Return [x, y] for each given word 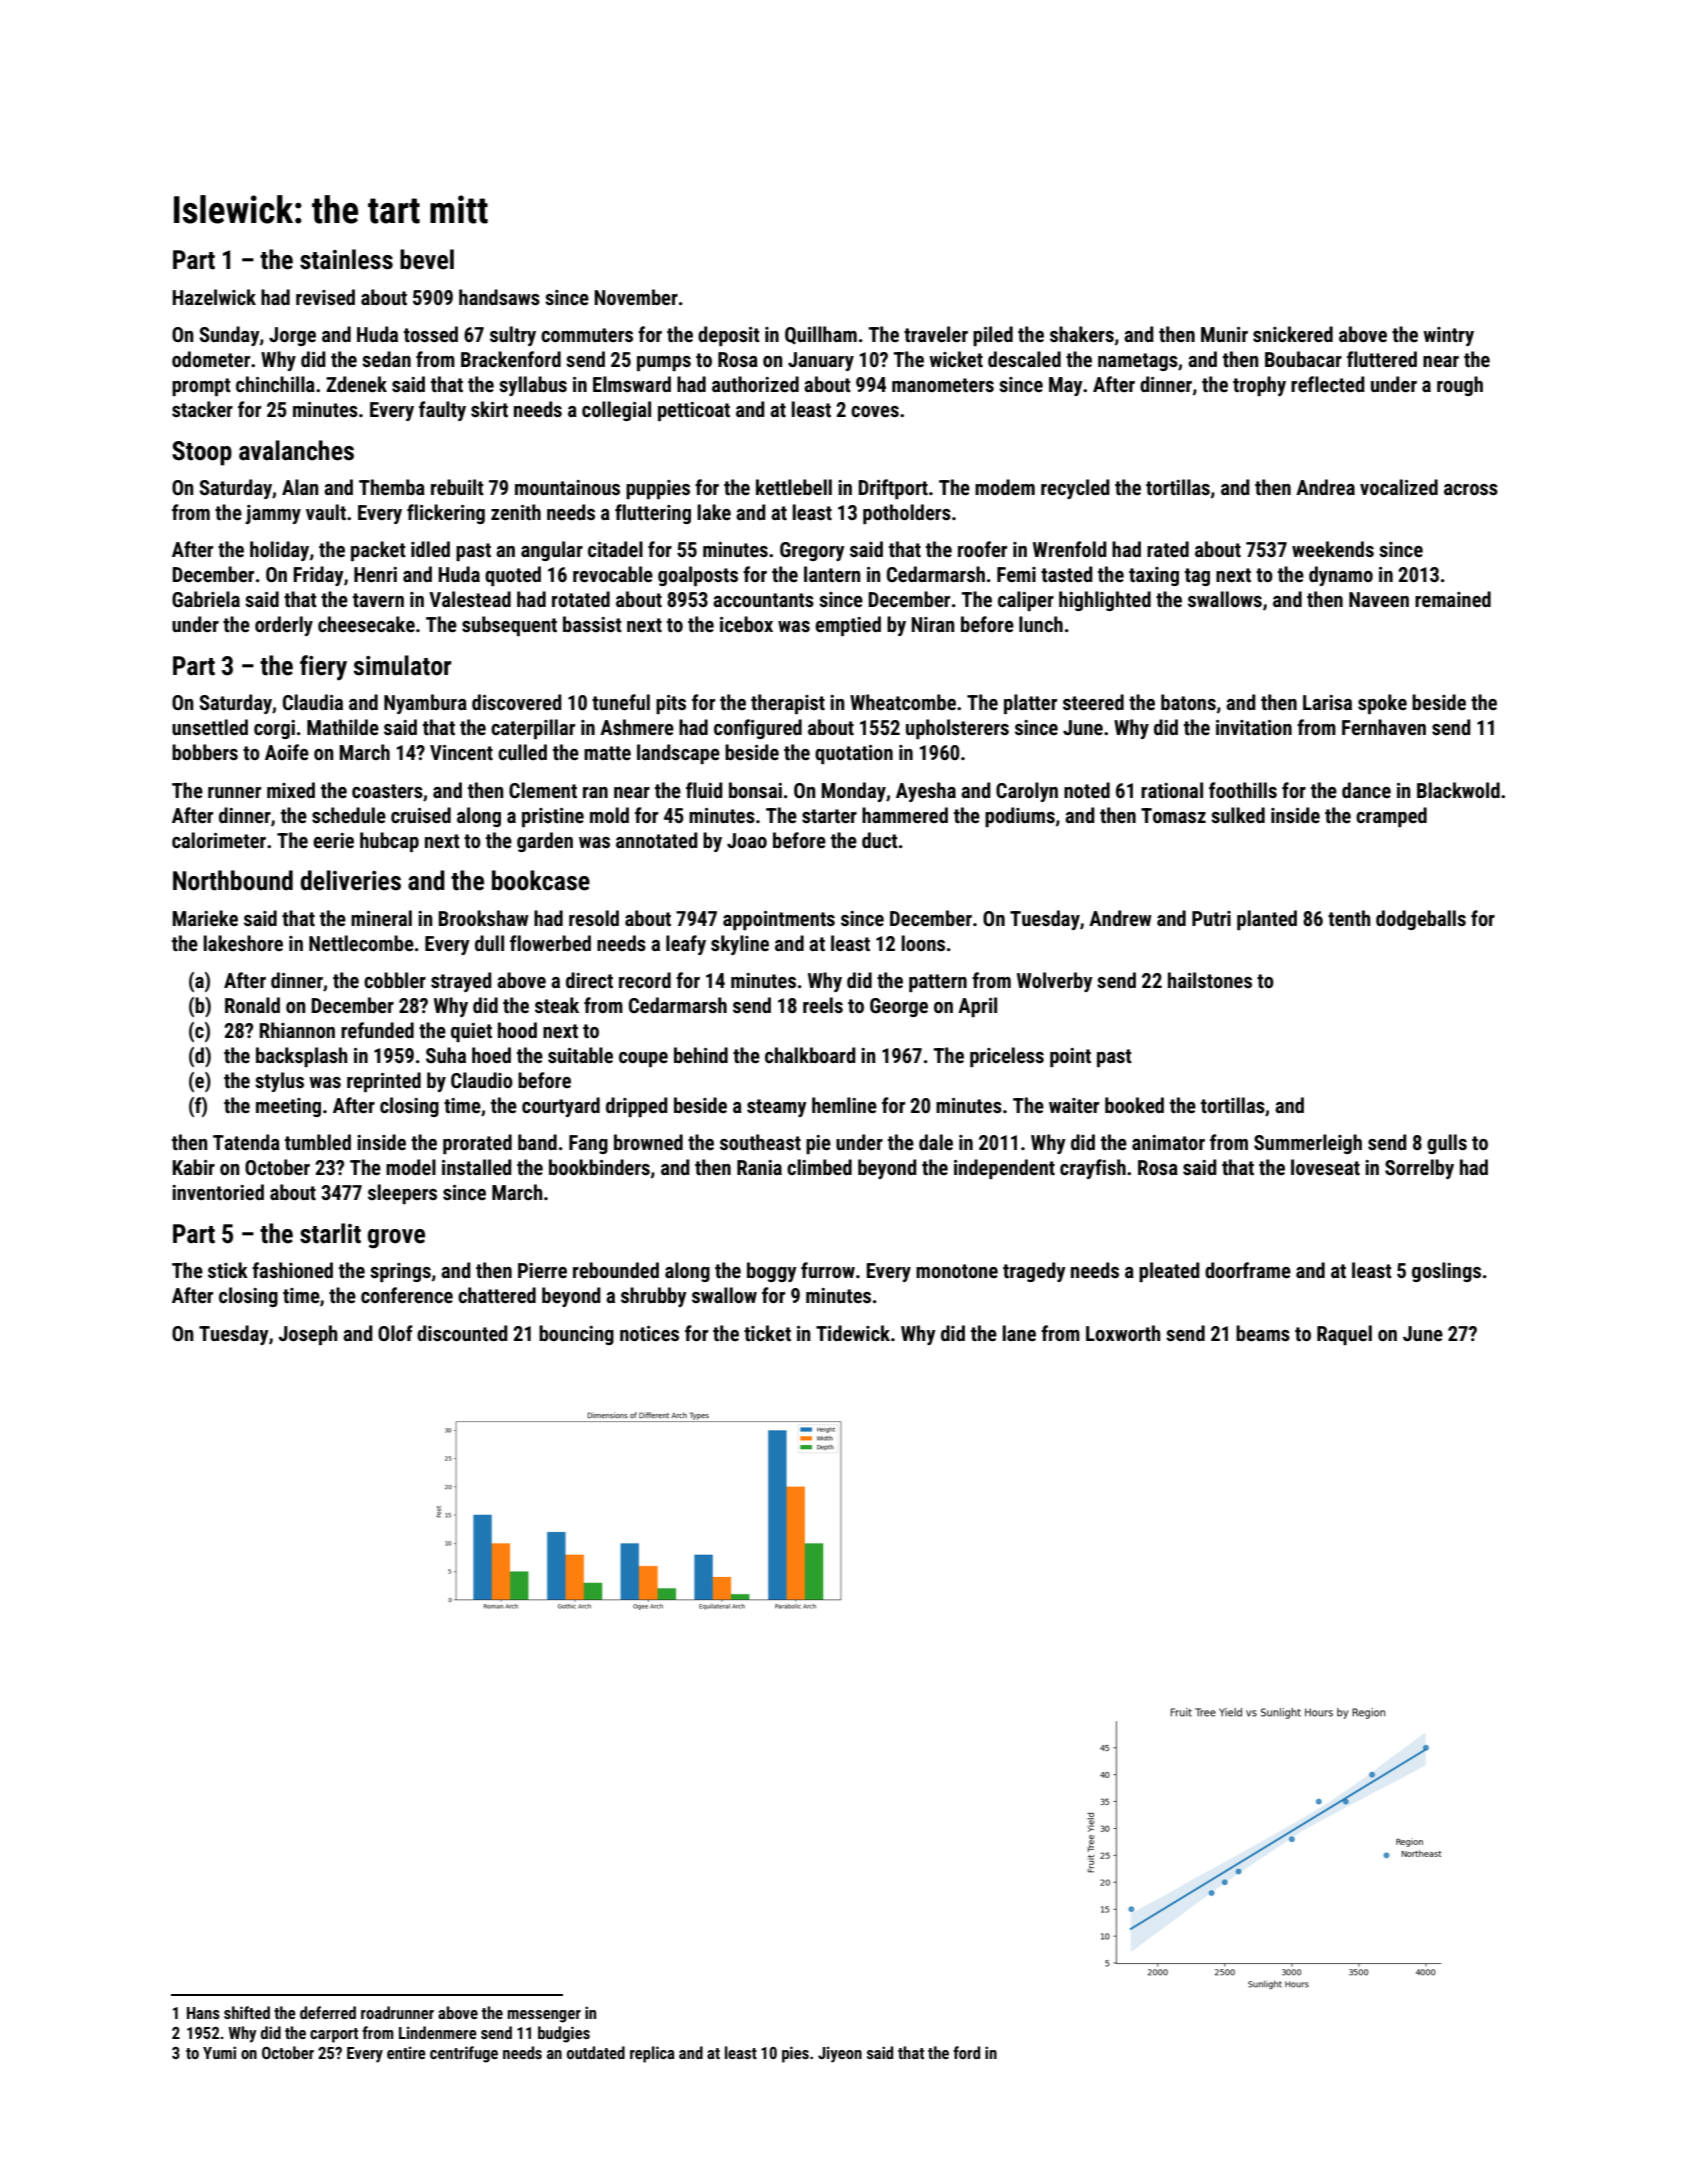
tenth [1349, 918]
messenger [544, 2016]
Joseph [307, 1335]
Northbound [233, 880]
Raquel [1344, 1335]
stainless [346, 259]
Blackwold [1458, 790]
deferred [328, 2012]
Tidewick [853, 1333]
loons [923, 943]
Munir [1224, 334]
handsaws [499, 297]
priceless [1007, 1057]
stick [228, 1270]
